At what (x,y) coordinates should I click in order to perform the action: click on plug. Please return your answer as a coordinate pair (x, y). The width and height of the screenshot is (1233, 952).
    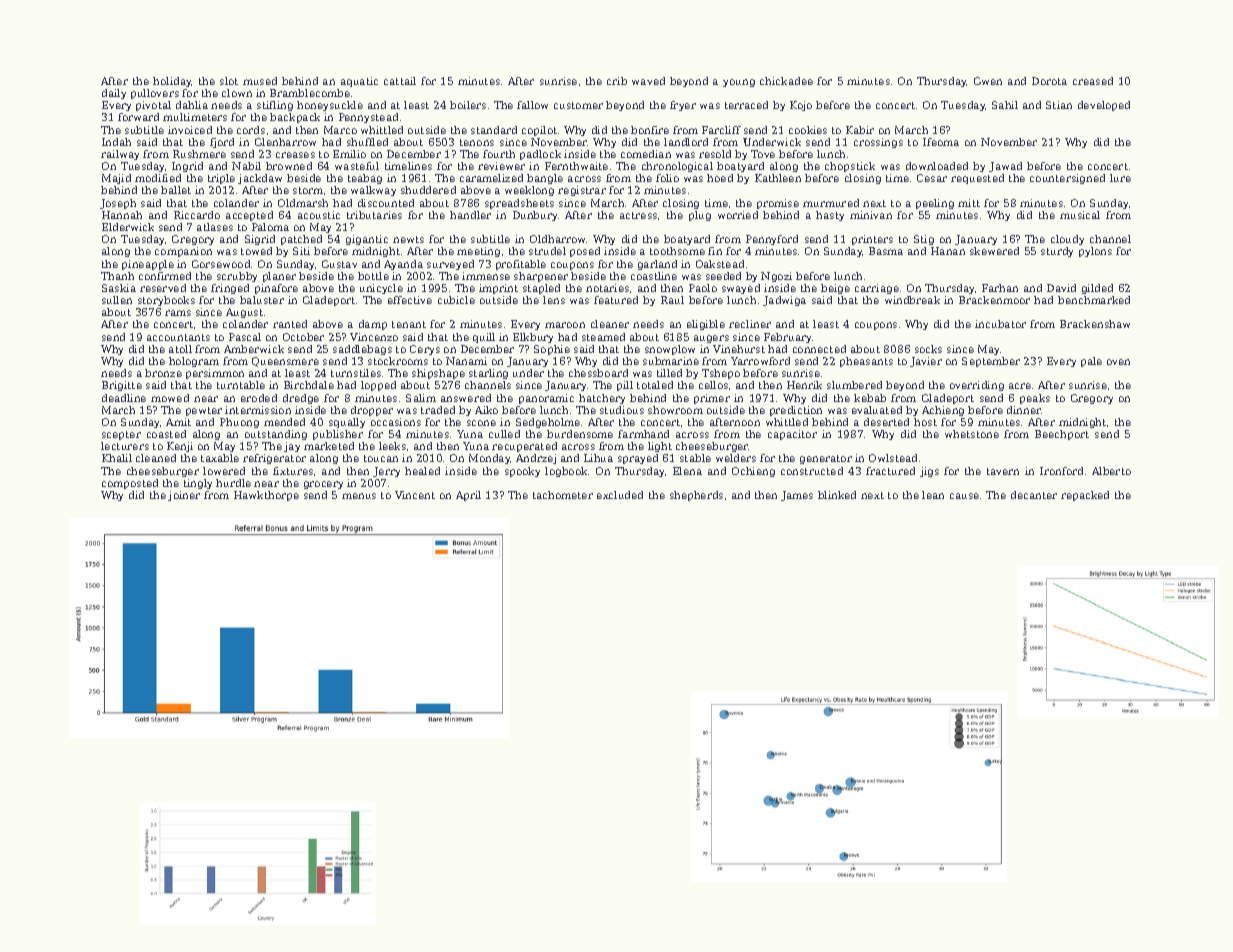
    Looking at the image, I should click on (700, 216).
